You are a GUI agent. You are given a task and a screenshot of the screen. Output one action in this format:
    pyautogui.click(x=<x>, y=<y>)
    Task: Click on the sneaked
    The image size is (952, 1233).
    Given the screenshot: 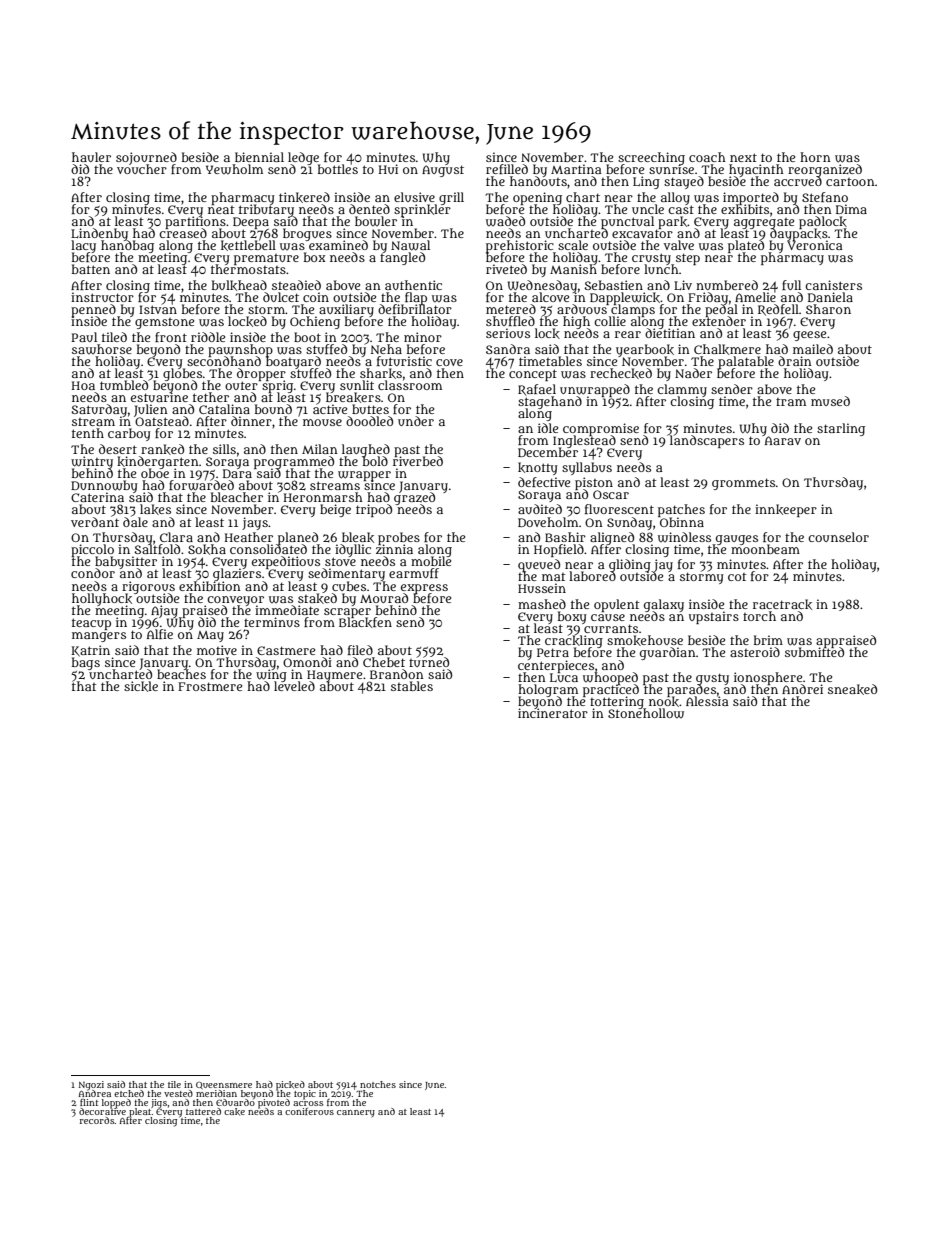 What is the action you would take?
    pyautogui.click(x=852, y=689)
